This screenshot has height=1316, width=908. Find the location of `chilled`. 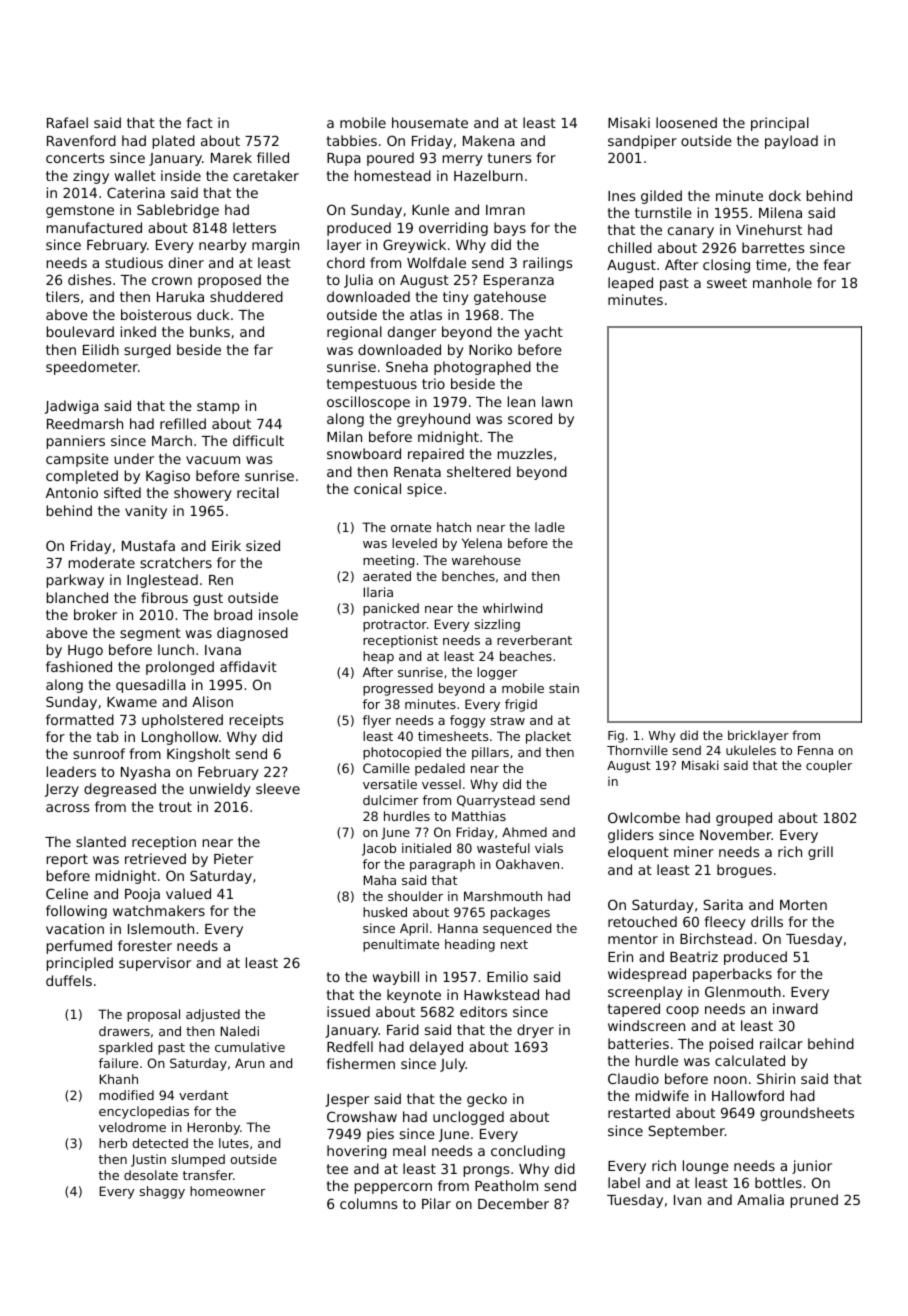

chilled is located at coordinates (630, 247).
